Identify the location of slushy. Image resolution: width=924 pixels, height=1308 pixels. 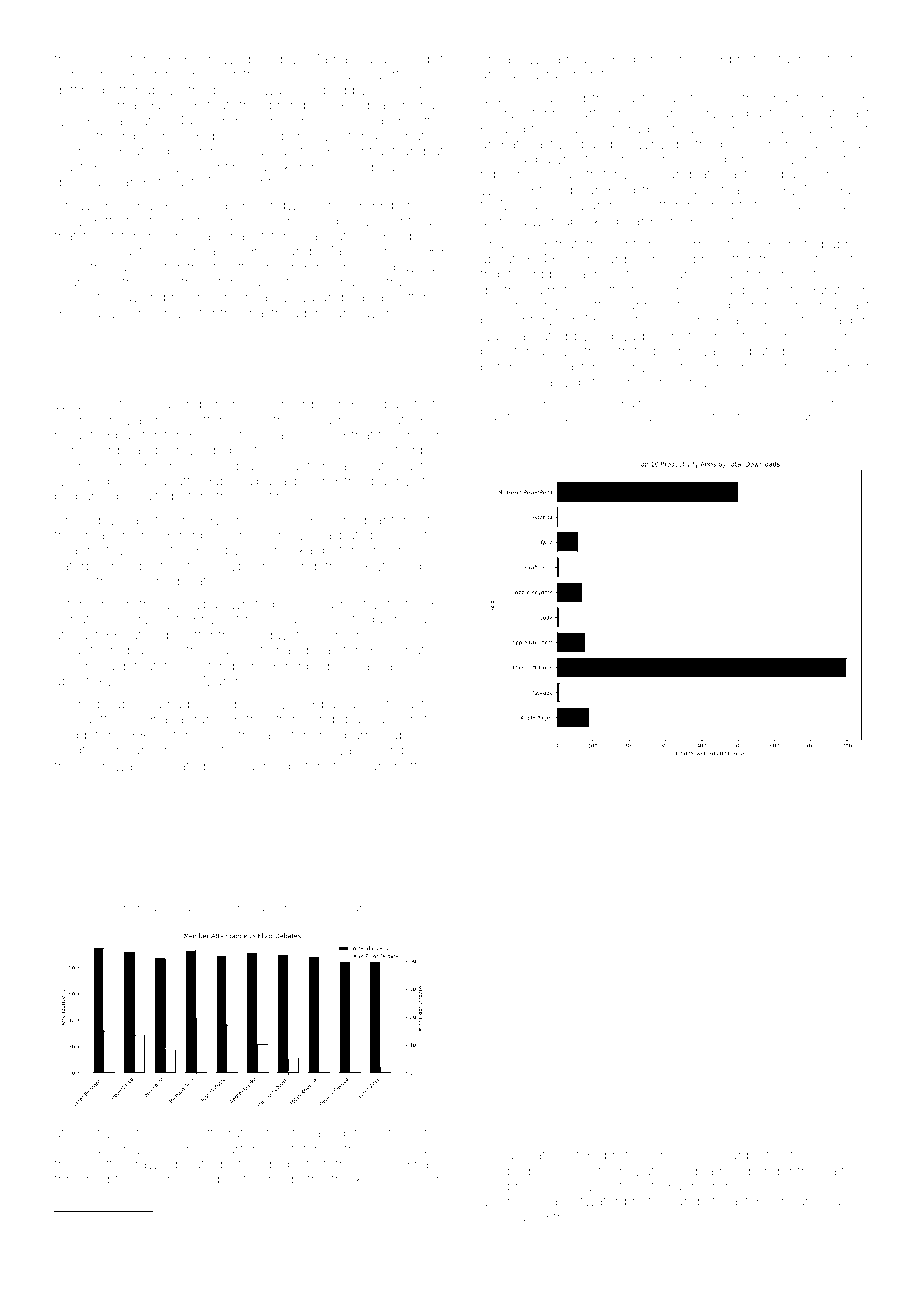
(423, 168).
